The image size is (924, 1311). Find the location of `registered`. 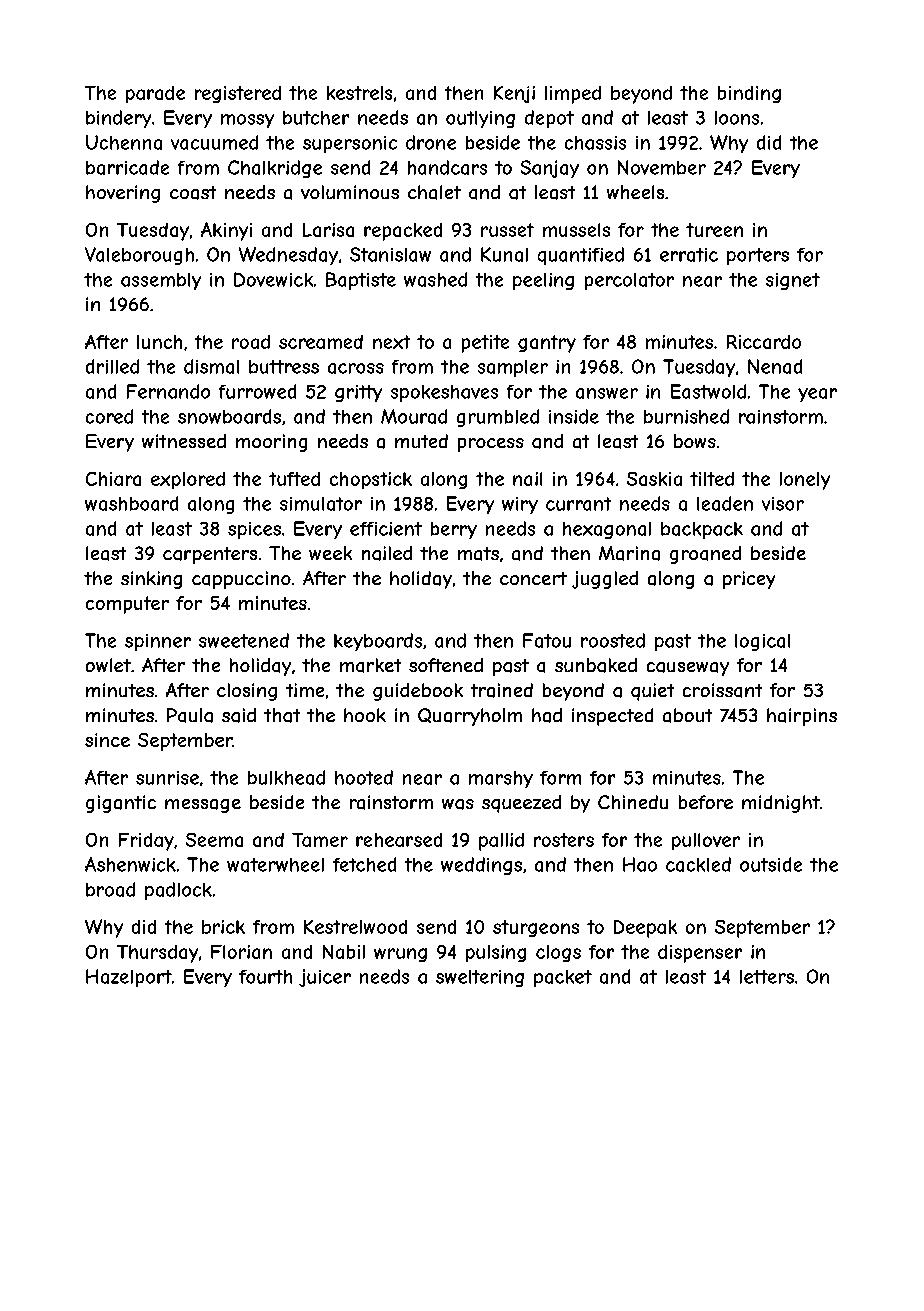

registered is located at coordinates (238, 94).
